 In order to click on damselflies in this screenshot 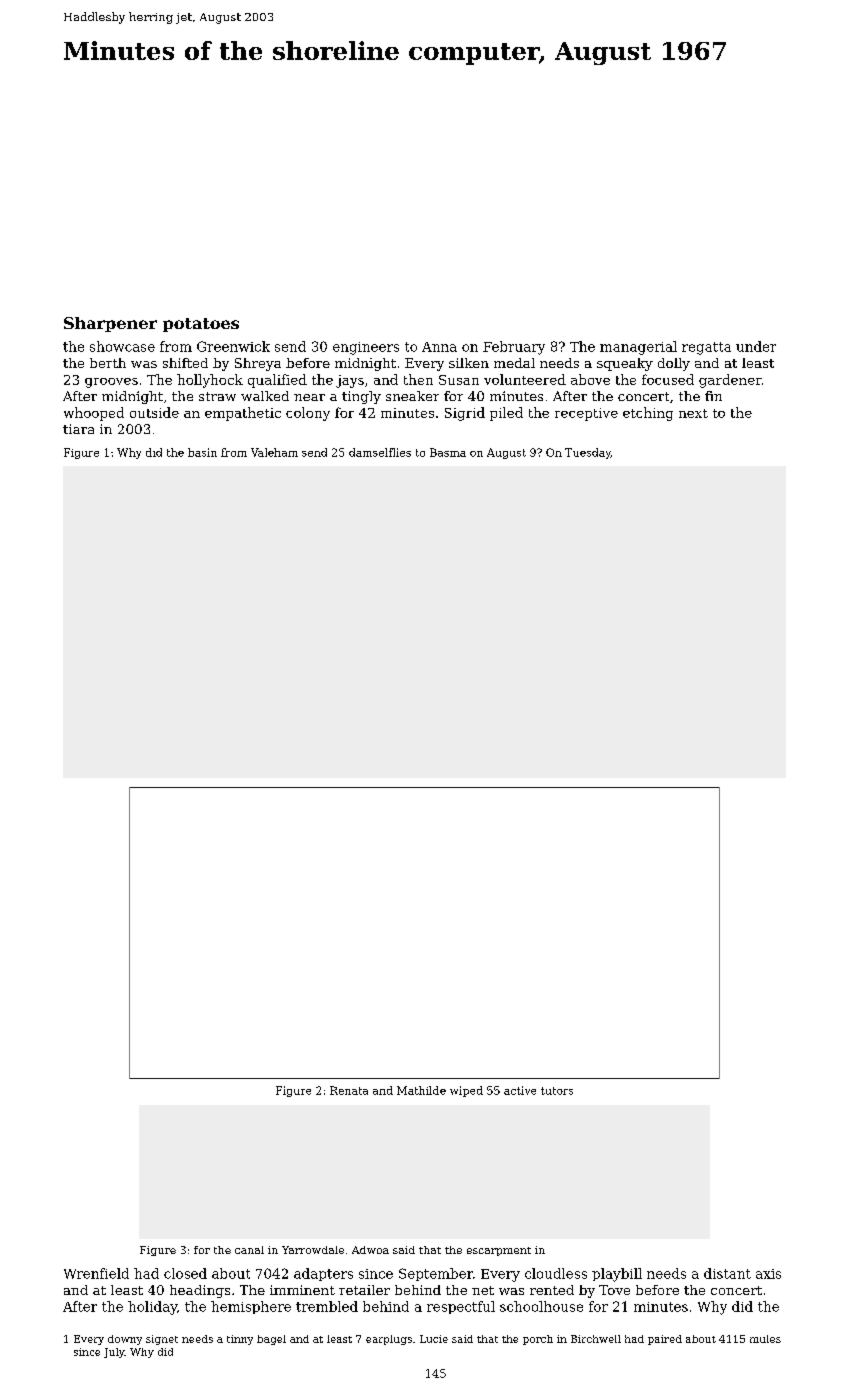, I will do `click(380, 452)`.
